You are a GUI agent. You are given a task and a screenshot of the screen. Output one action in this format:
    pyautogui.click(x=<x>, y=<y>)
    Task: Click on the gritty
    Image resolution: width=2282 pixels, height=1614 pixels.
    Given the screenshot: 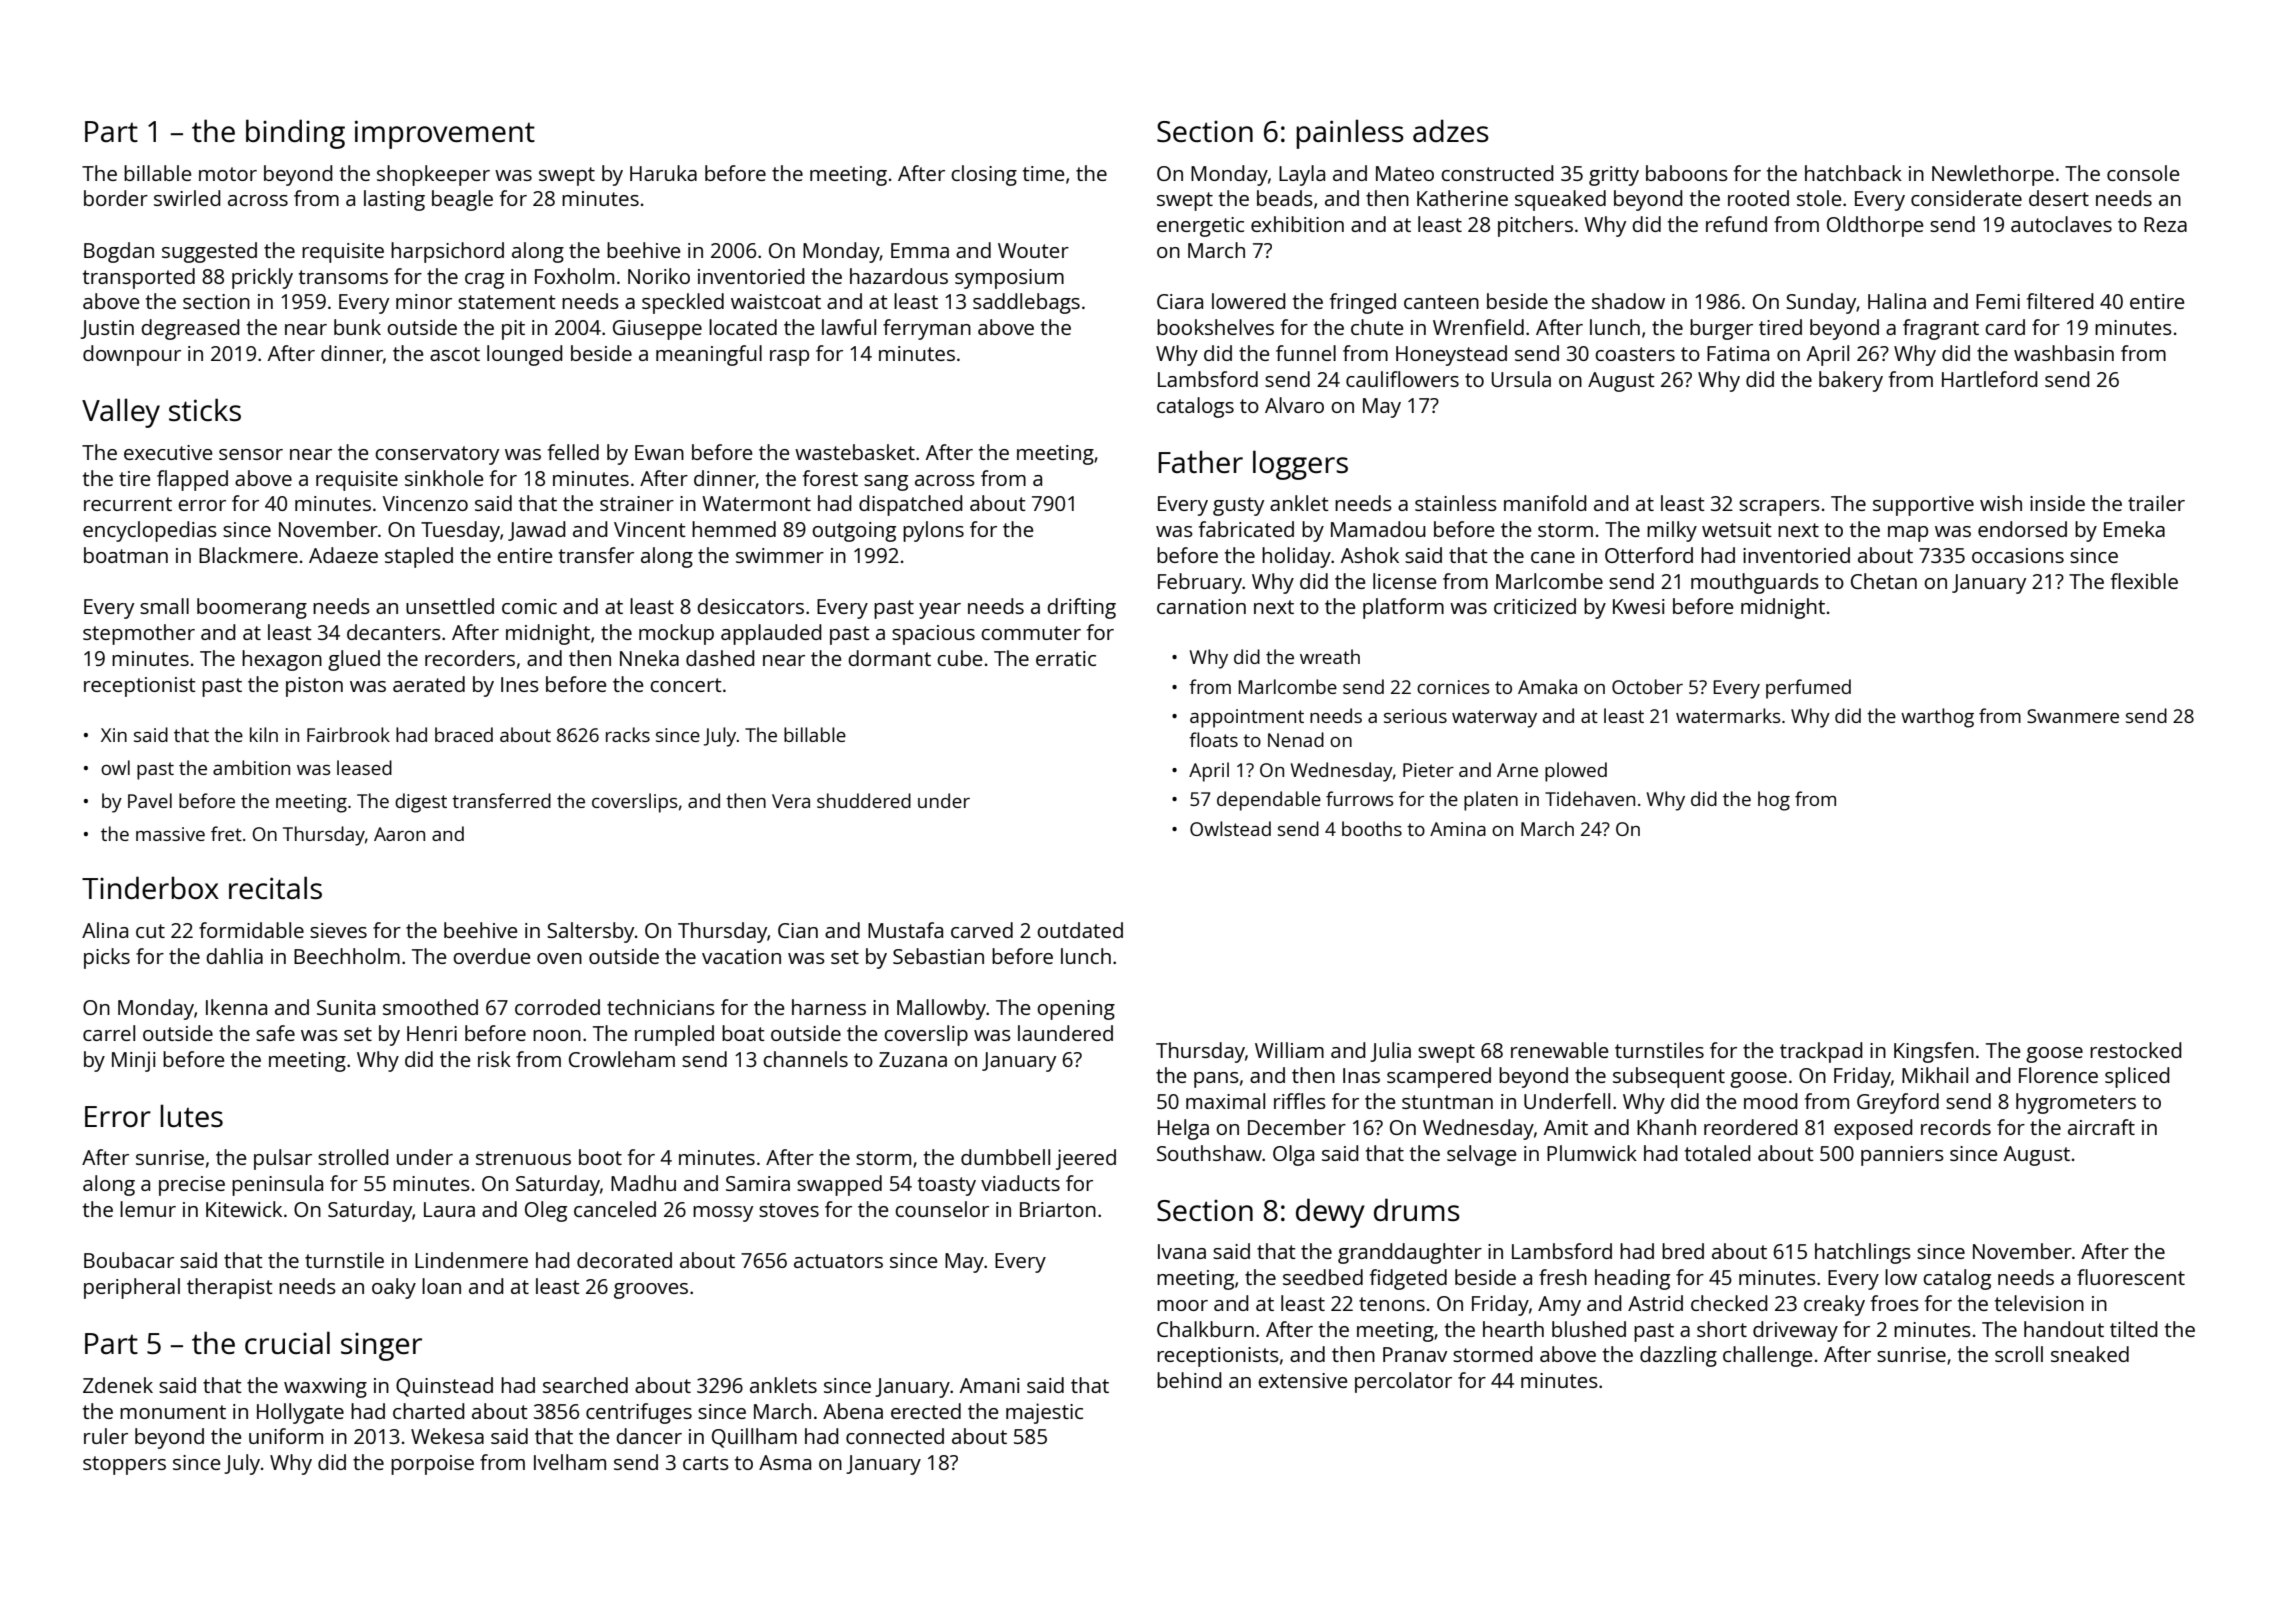 What is the action you would take?
    pyautogui.click(x=1614, y=176)
